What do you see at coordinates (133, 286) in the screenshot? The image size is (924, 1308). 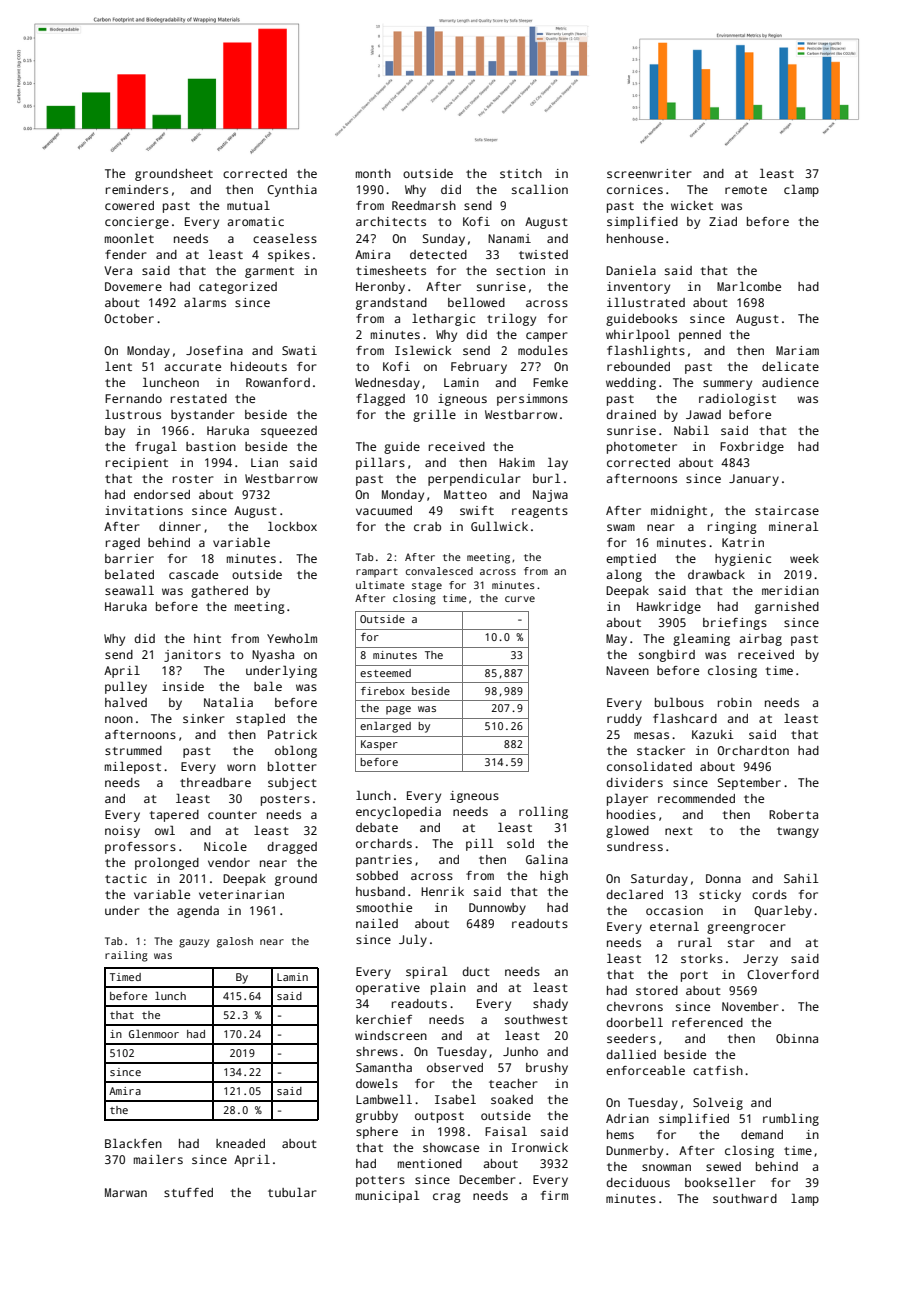 I see `Dovemere` at bounding box center [133, 286].
